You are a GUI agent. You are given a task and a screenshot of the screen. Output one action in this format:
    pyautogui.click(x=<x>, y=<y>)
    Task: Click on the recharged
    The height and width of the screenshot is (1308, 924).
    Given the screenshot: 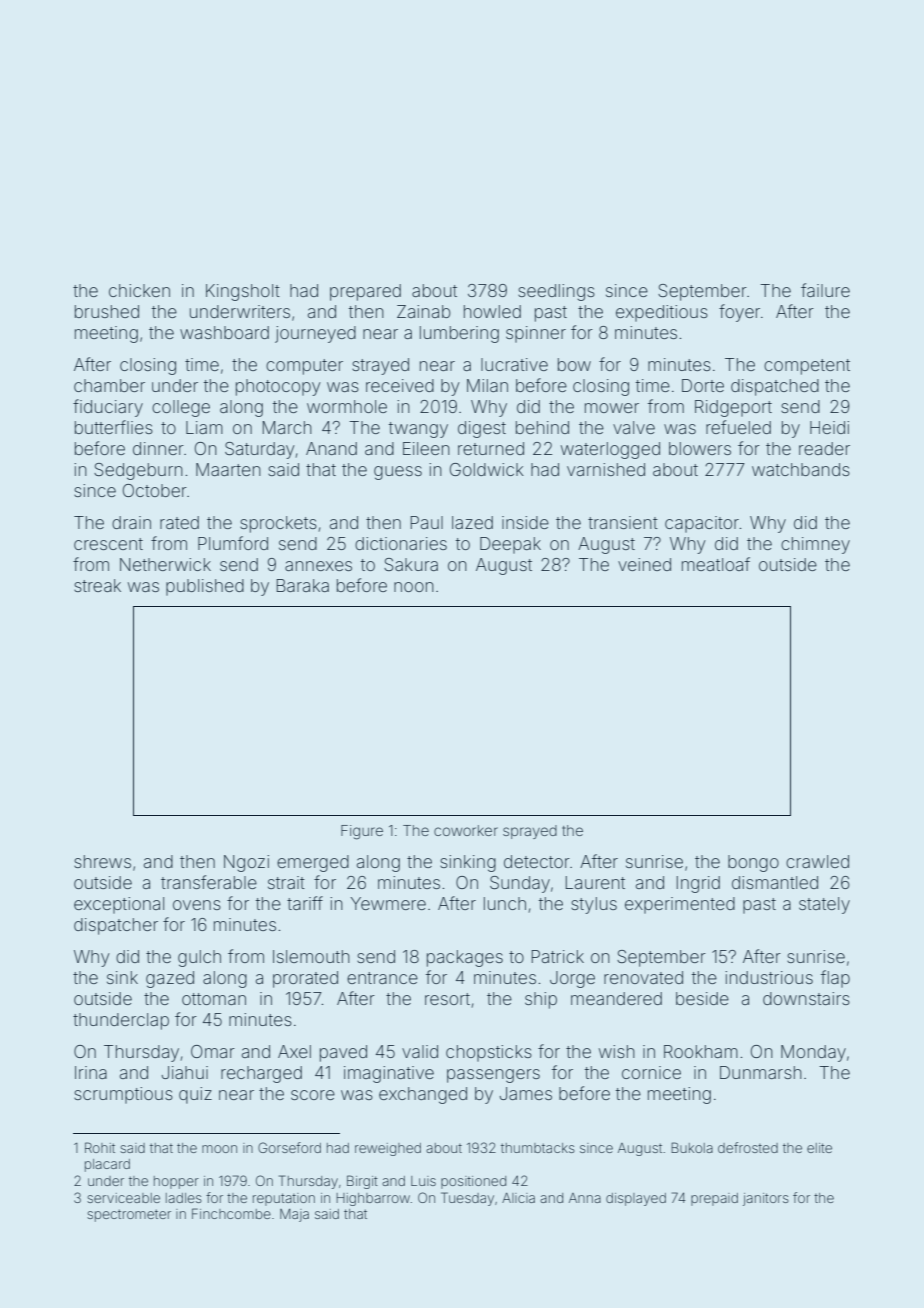 What is the action you would take?
    pyautogui.click(x=261, y=1074)
